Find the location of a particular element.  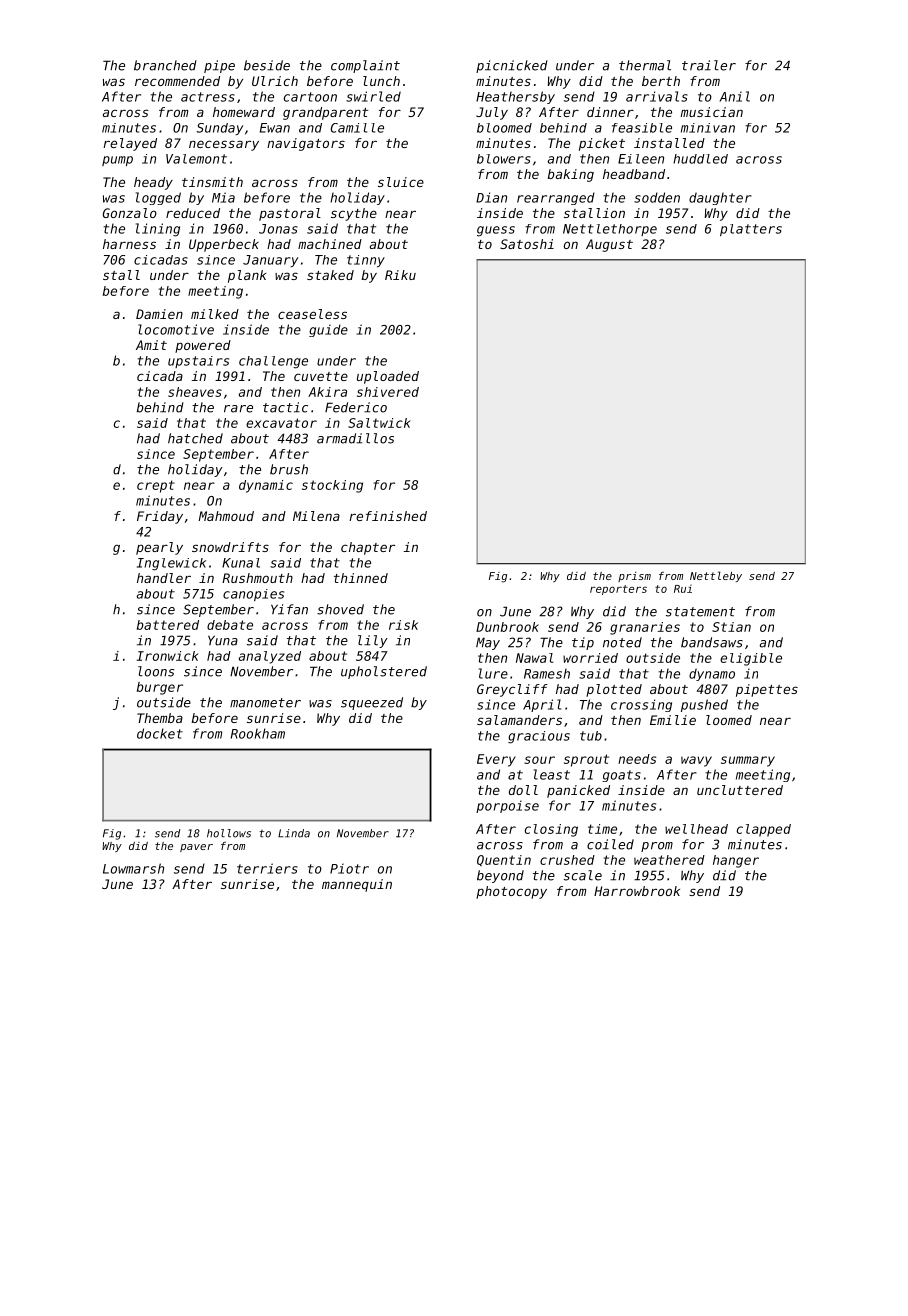

picnicked is located at coordinates (512, 66).
